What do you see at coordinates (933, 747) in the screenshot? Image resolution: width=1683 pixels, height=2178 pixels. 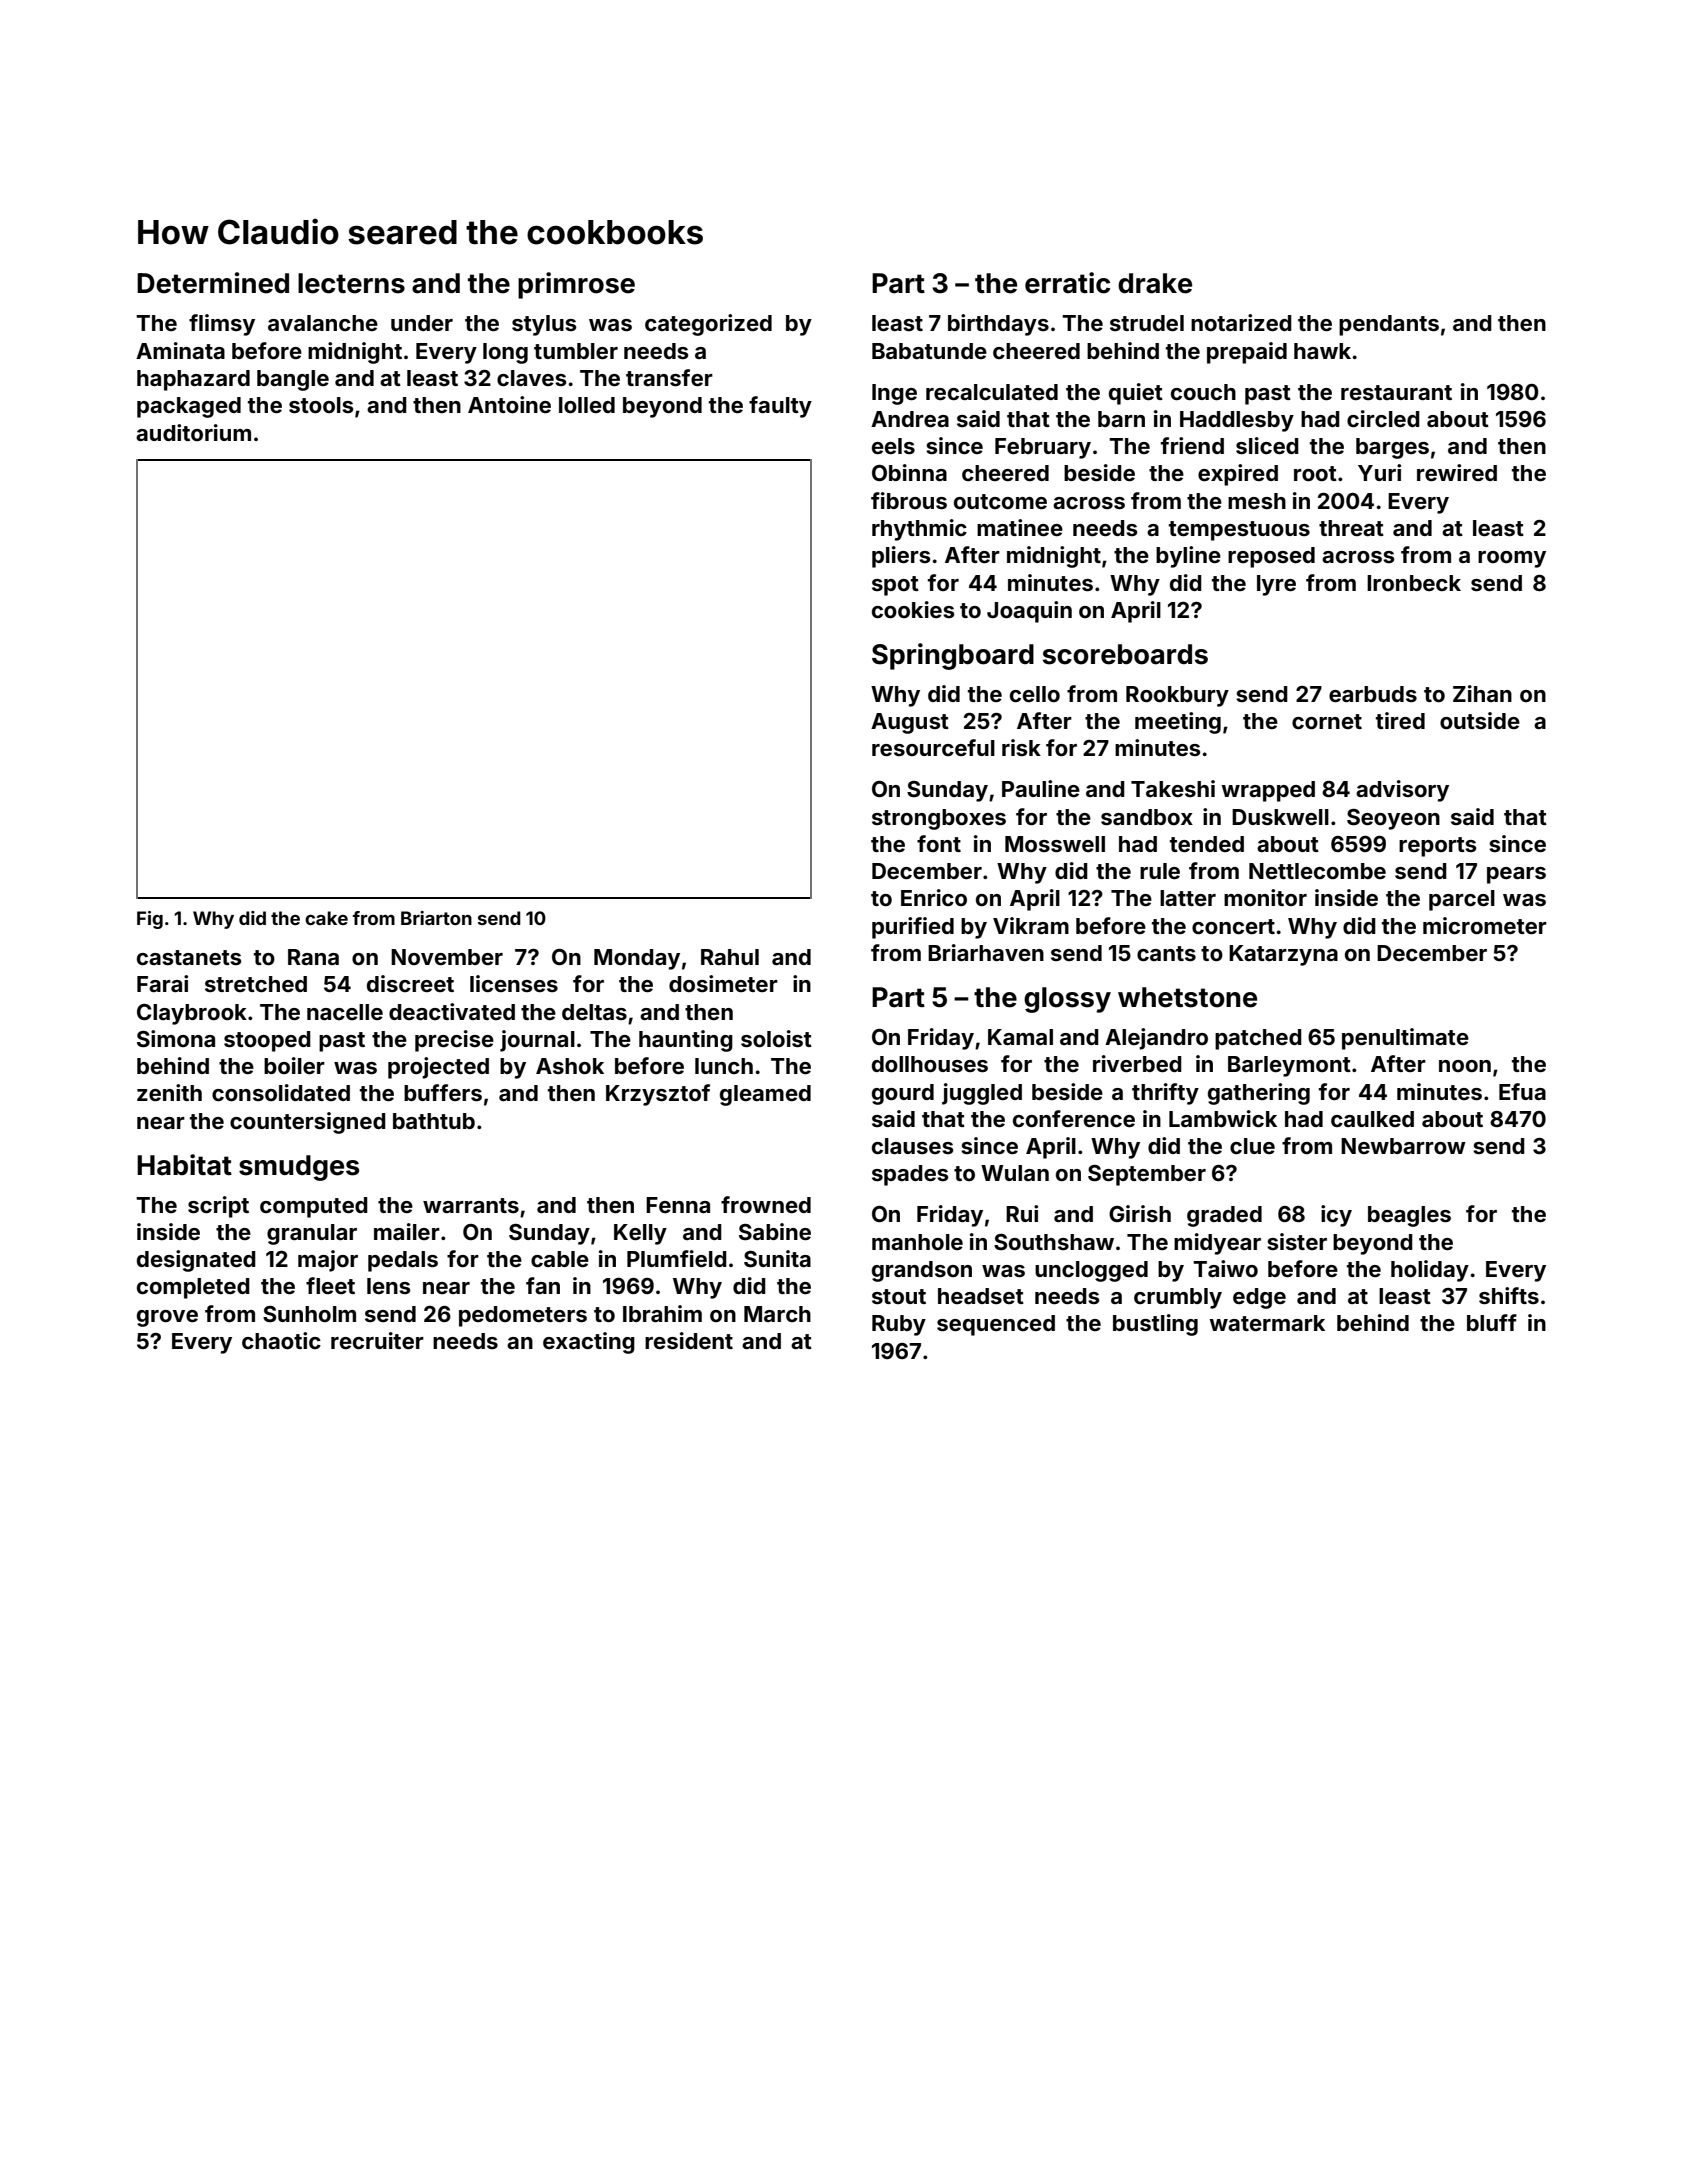 I see `resourceful` at bounding box center [933, 747].
